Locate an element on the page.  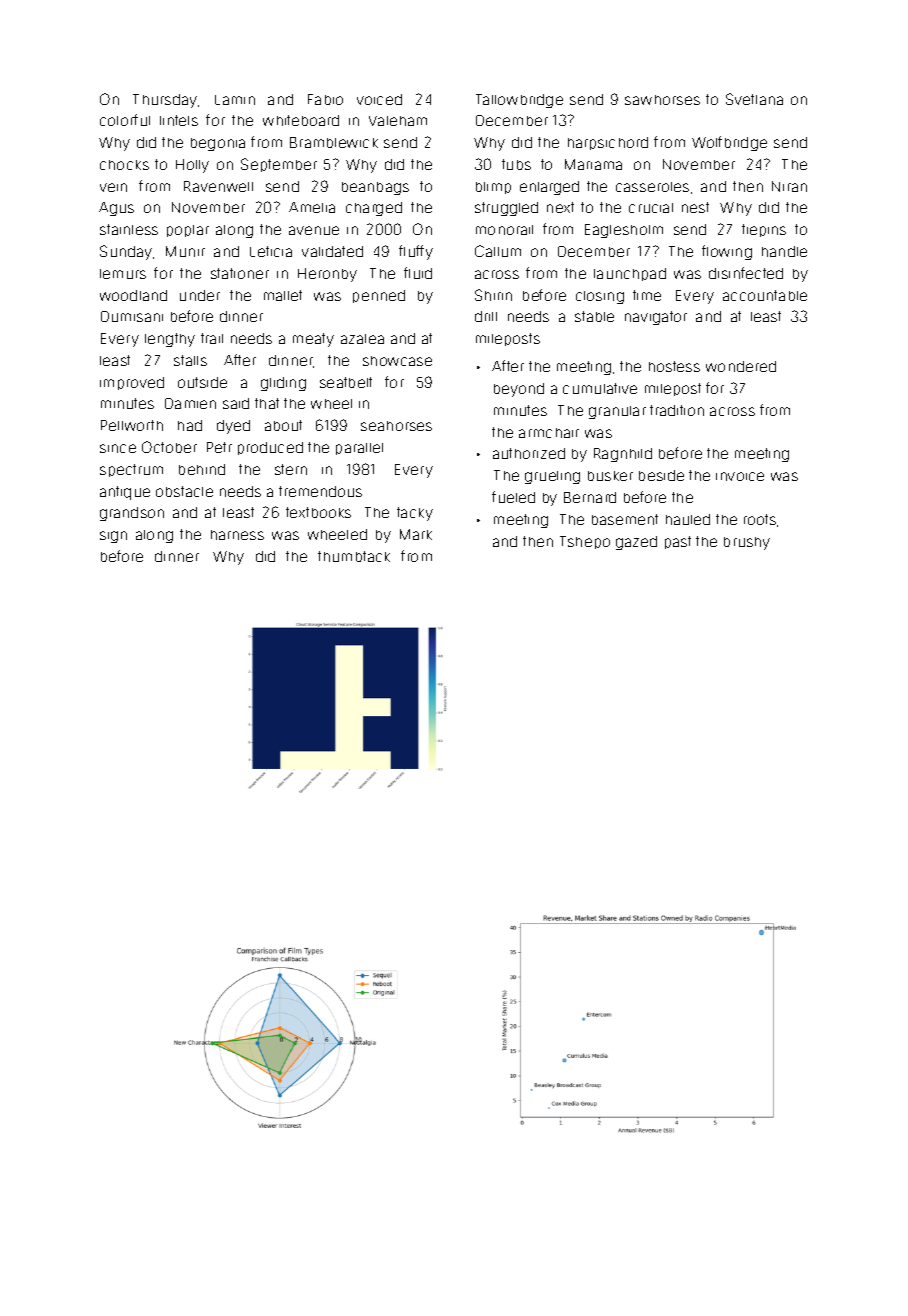
sign is located at coordinates (113, 537).
